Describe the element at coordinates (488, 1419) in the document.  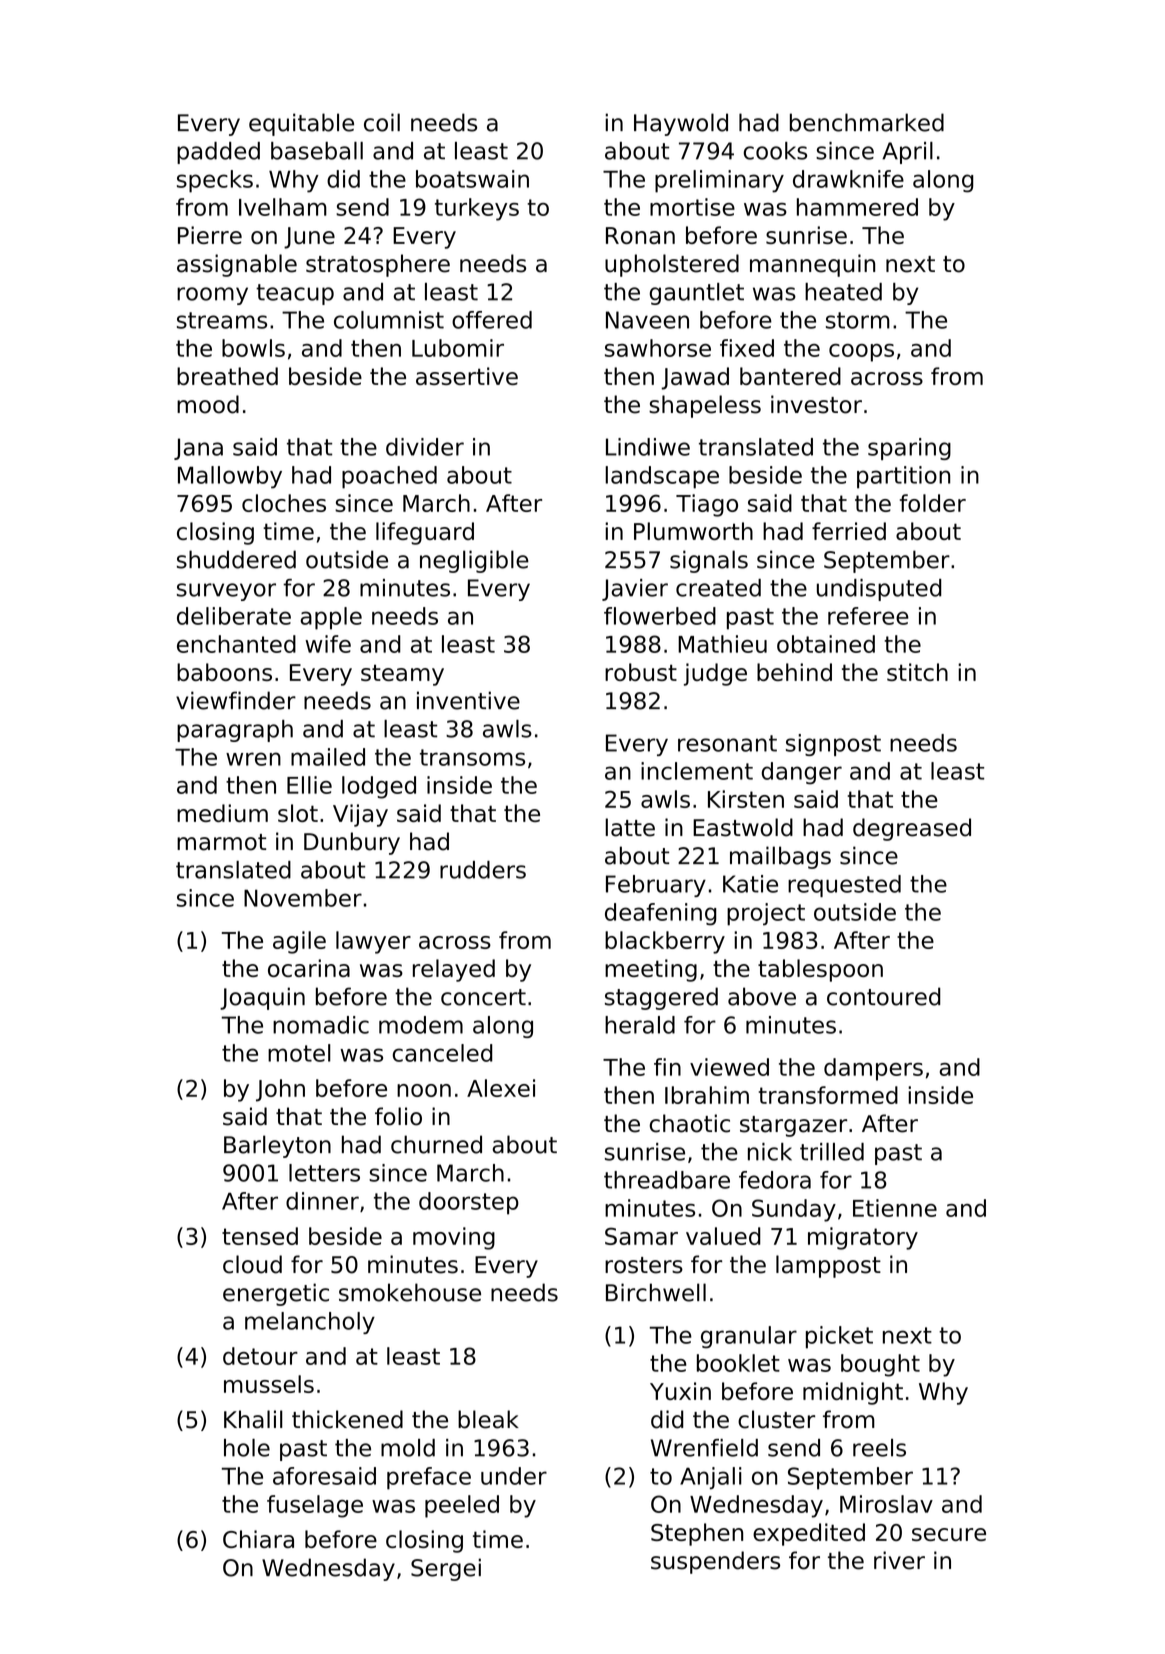
I see `bleak` at that location.
